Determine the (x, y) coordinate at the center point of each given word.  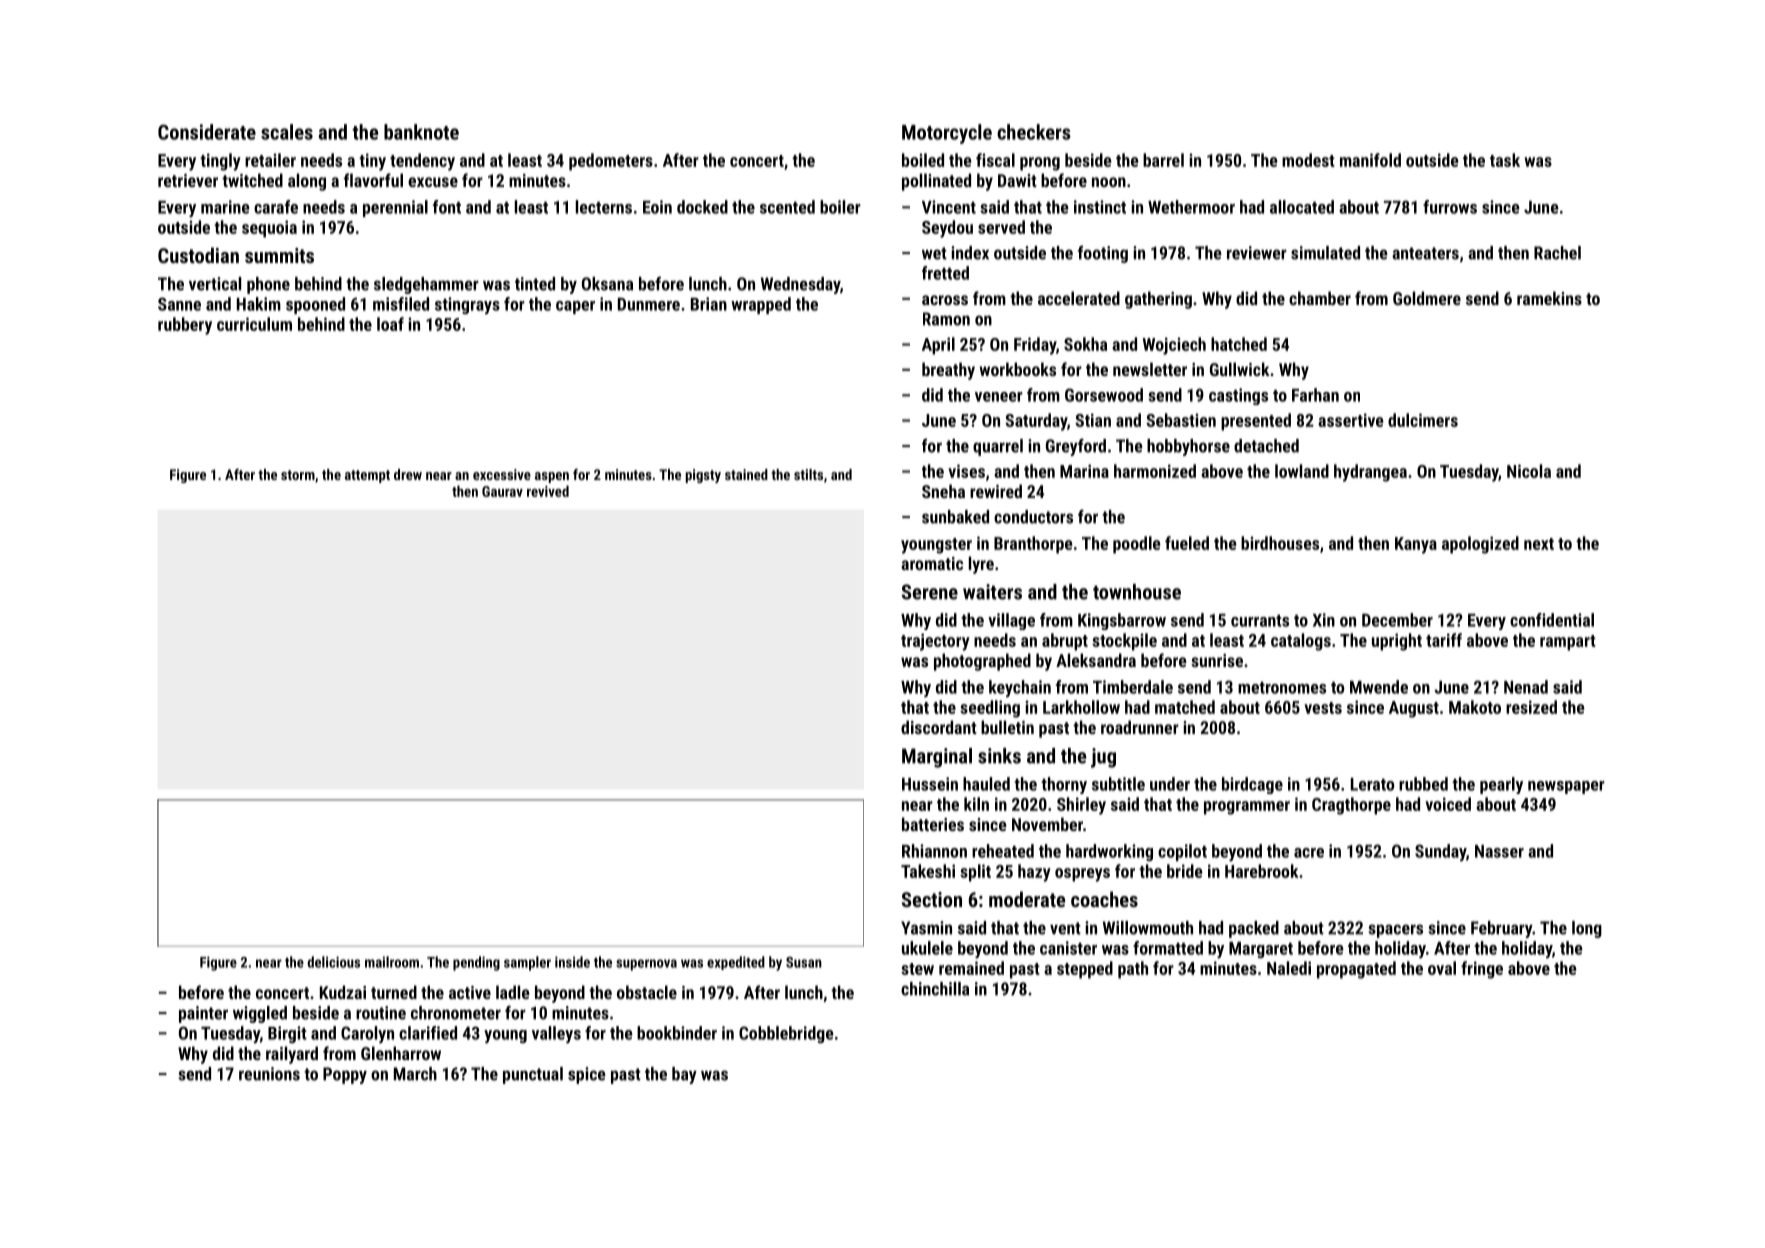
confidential (1552, 620)
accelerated (1079, 298)
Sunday (1440, 852)
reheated (1003, 851)
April (938, 346)
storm (298, 475)
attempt (367, 476)
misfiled (401, 304)
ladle (513, 992)
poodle (1137, 545)
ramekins (1549, 298)
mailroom (392, 962)
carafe (276, 207)
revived (548, 491)
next (1539, 544)
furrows (1450, 207)
